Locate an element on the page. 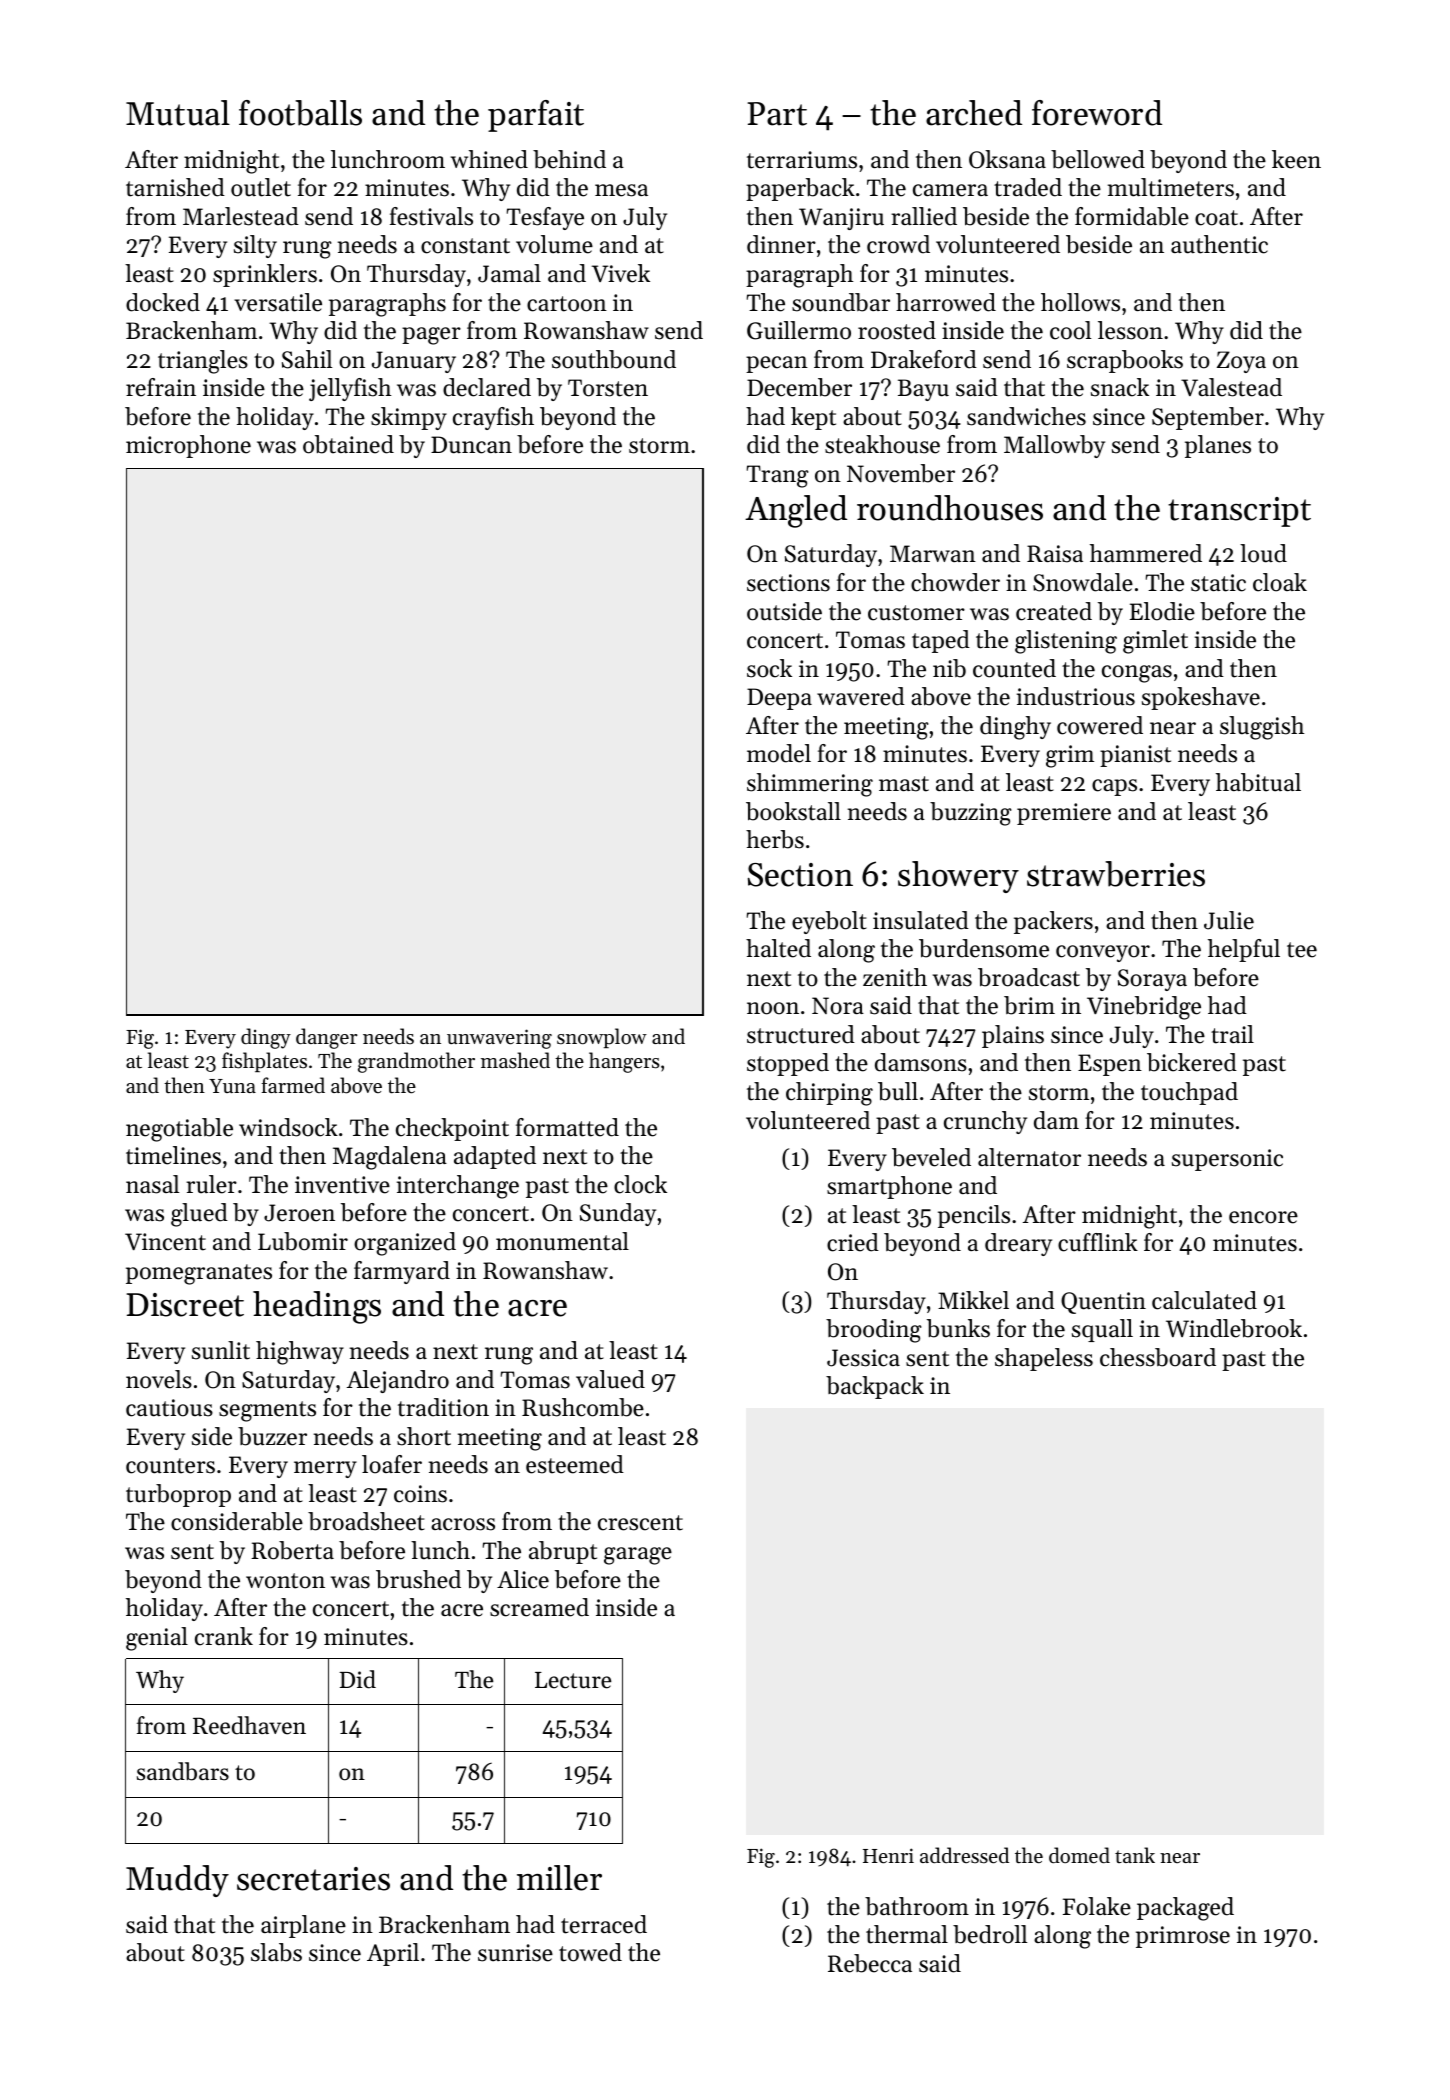 This document has height=2100, width=1450. mesa is located at coordinates (621, 190).
